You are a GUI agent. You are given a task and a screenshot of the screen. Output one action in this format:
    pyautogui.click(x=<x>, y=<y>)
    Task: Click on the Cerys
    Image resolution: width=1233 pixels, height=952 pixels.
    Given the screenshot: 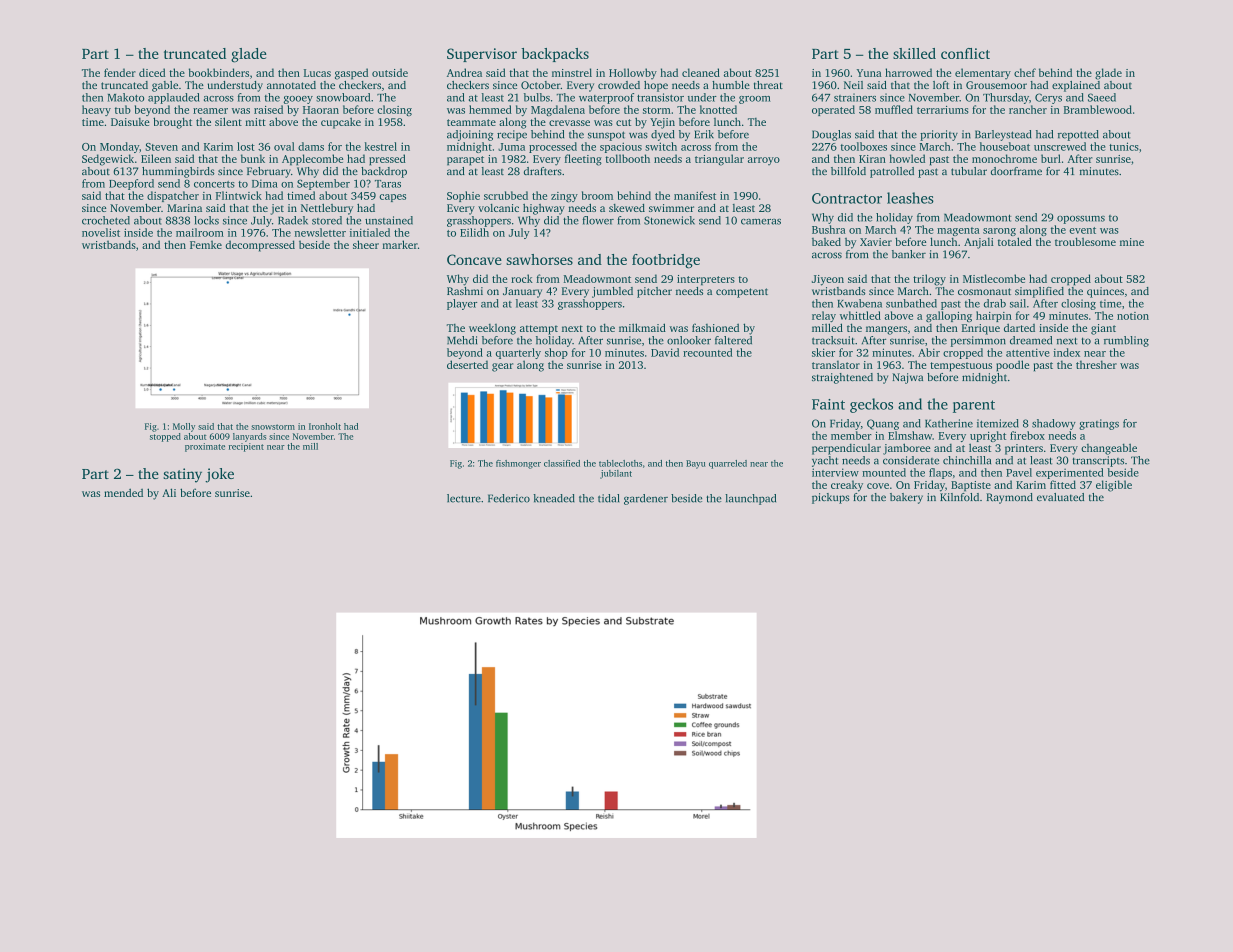 What is the action you would take?
    pyautogui.click(x=1048, y=98)
